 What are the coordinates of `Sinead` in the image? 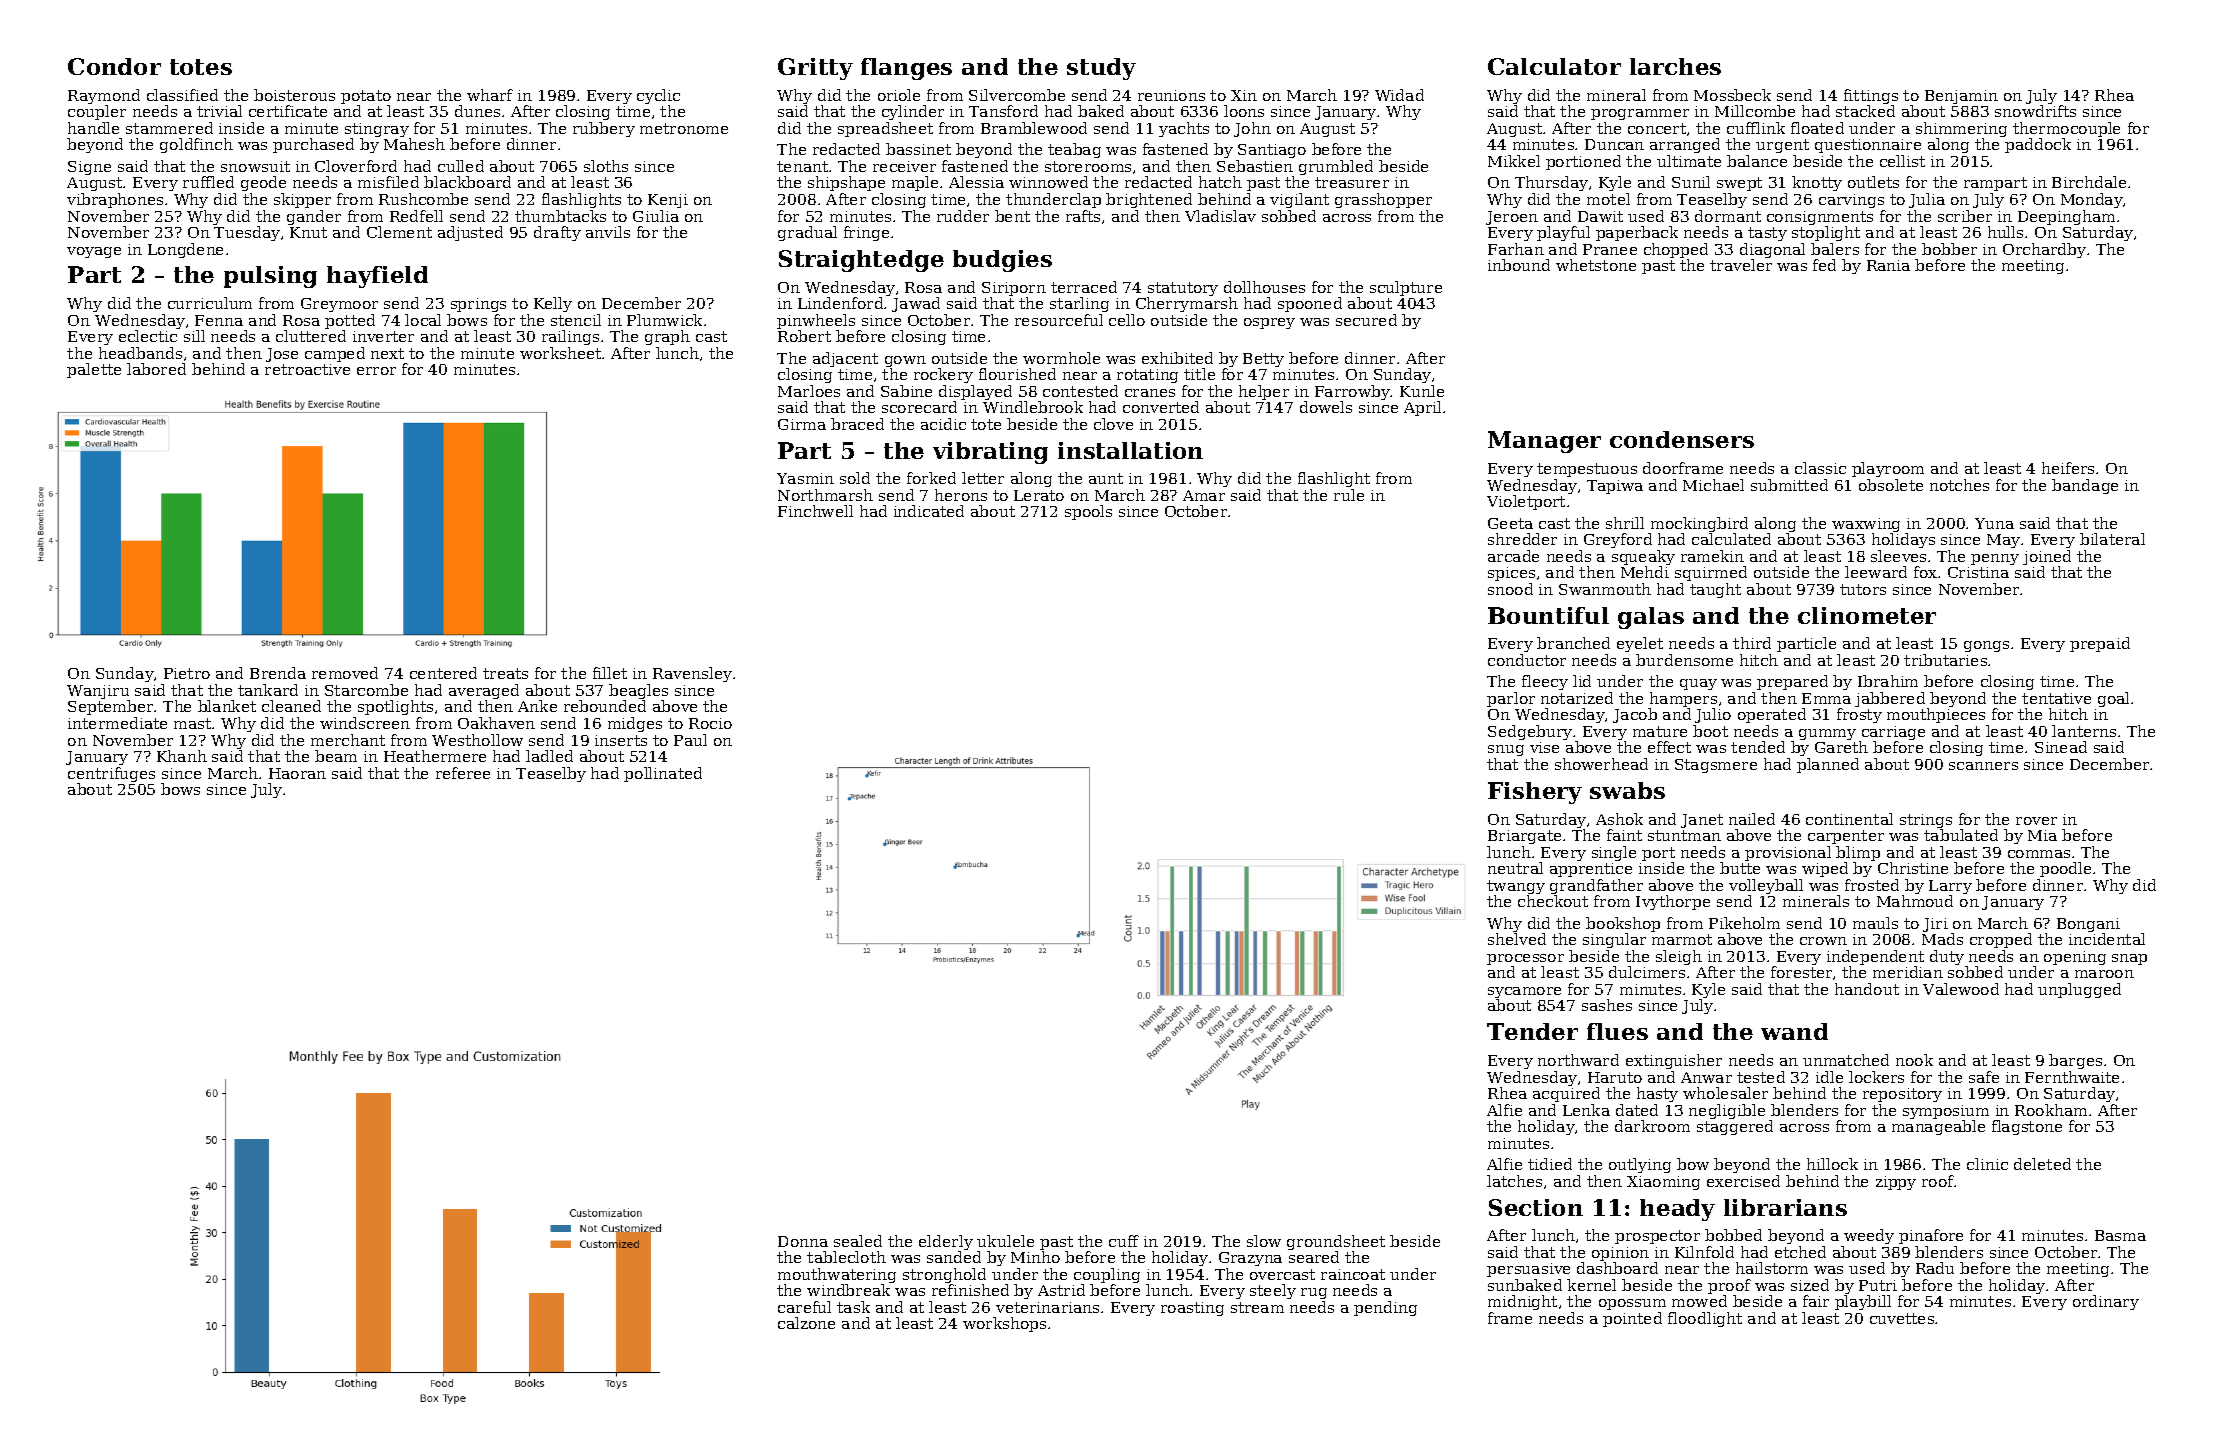 It's located at (2061, 747).
